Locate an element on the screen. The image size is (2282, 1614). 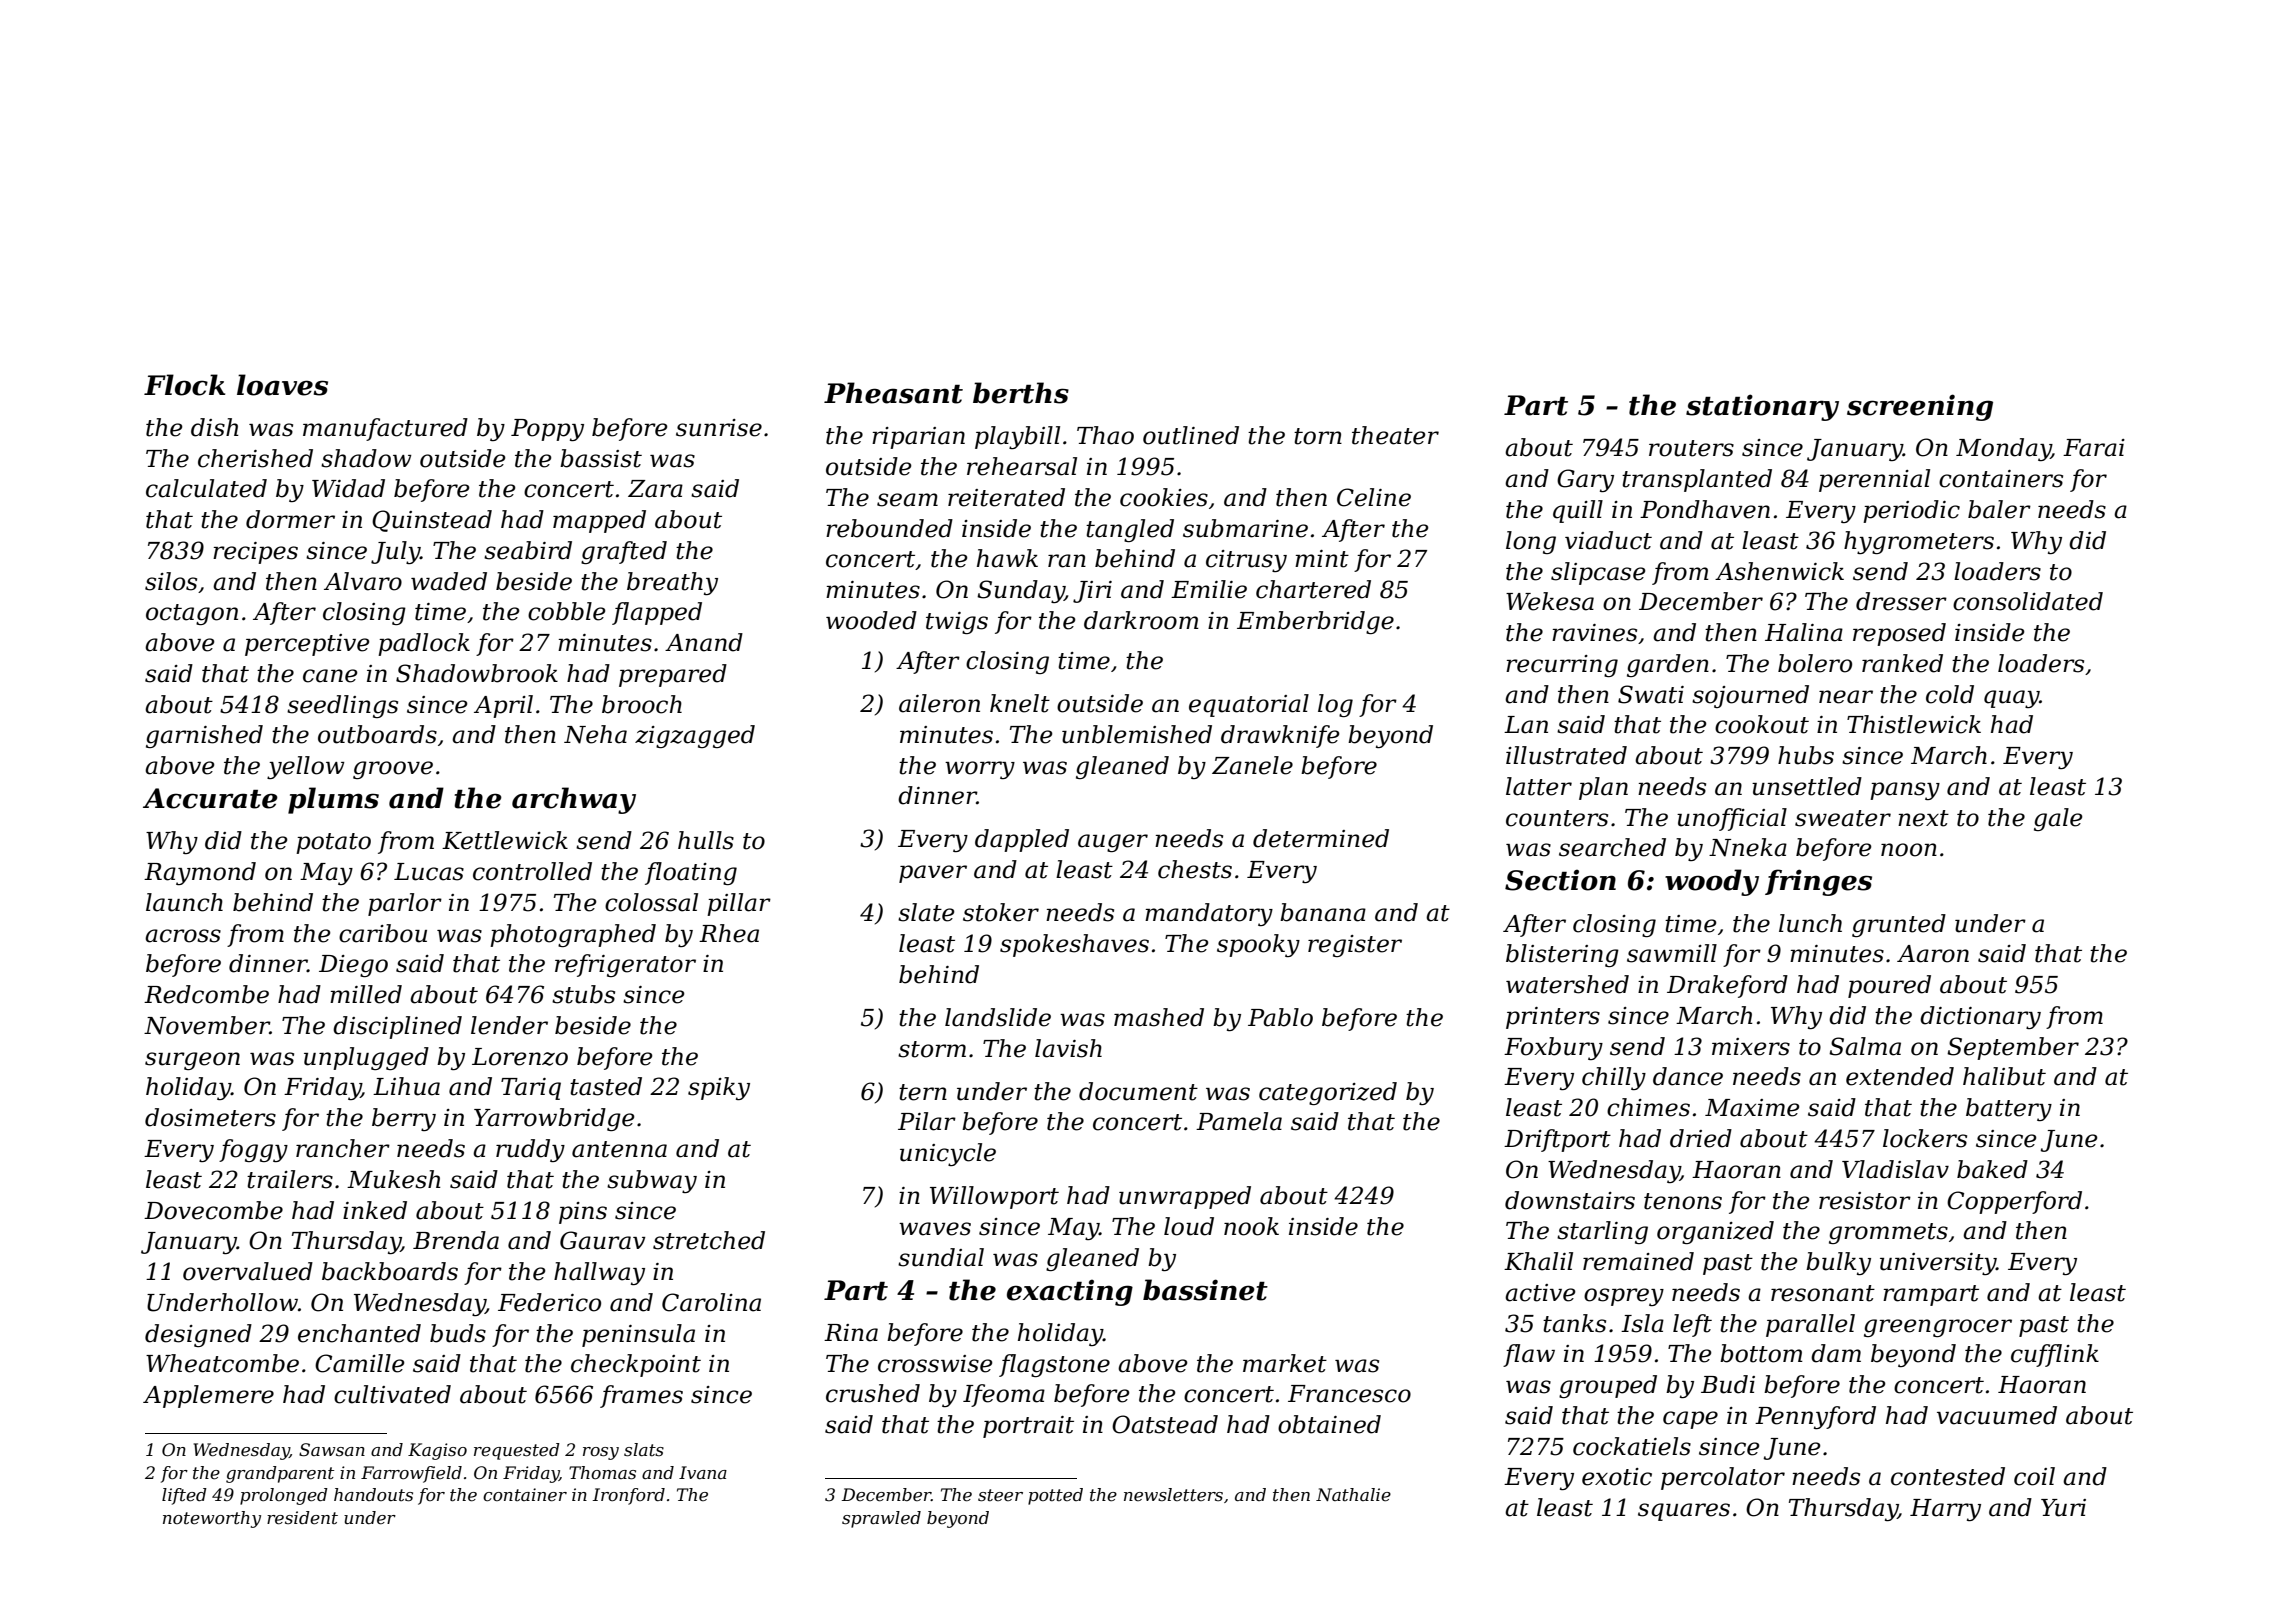
Yuri is located at coordinates (2063, 1508).
